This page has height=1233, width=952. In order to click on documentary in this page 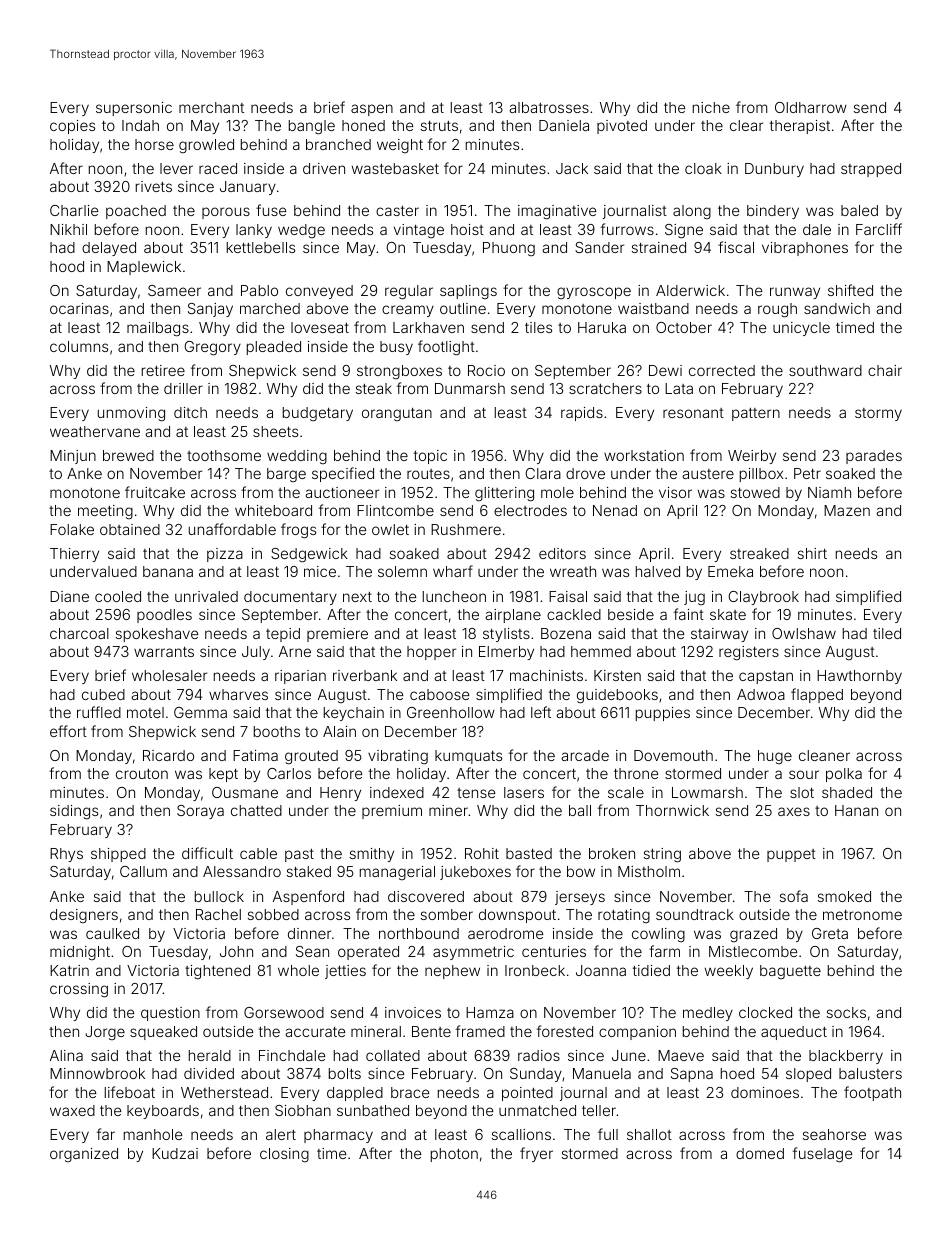, I will do `click(290, 598)`.
